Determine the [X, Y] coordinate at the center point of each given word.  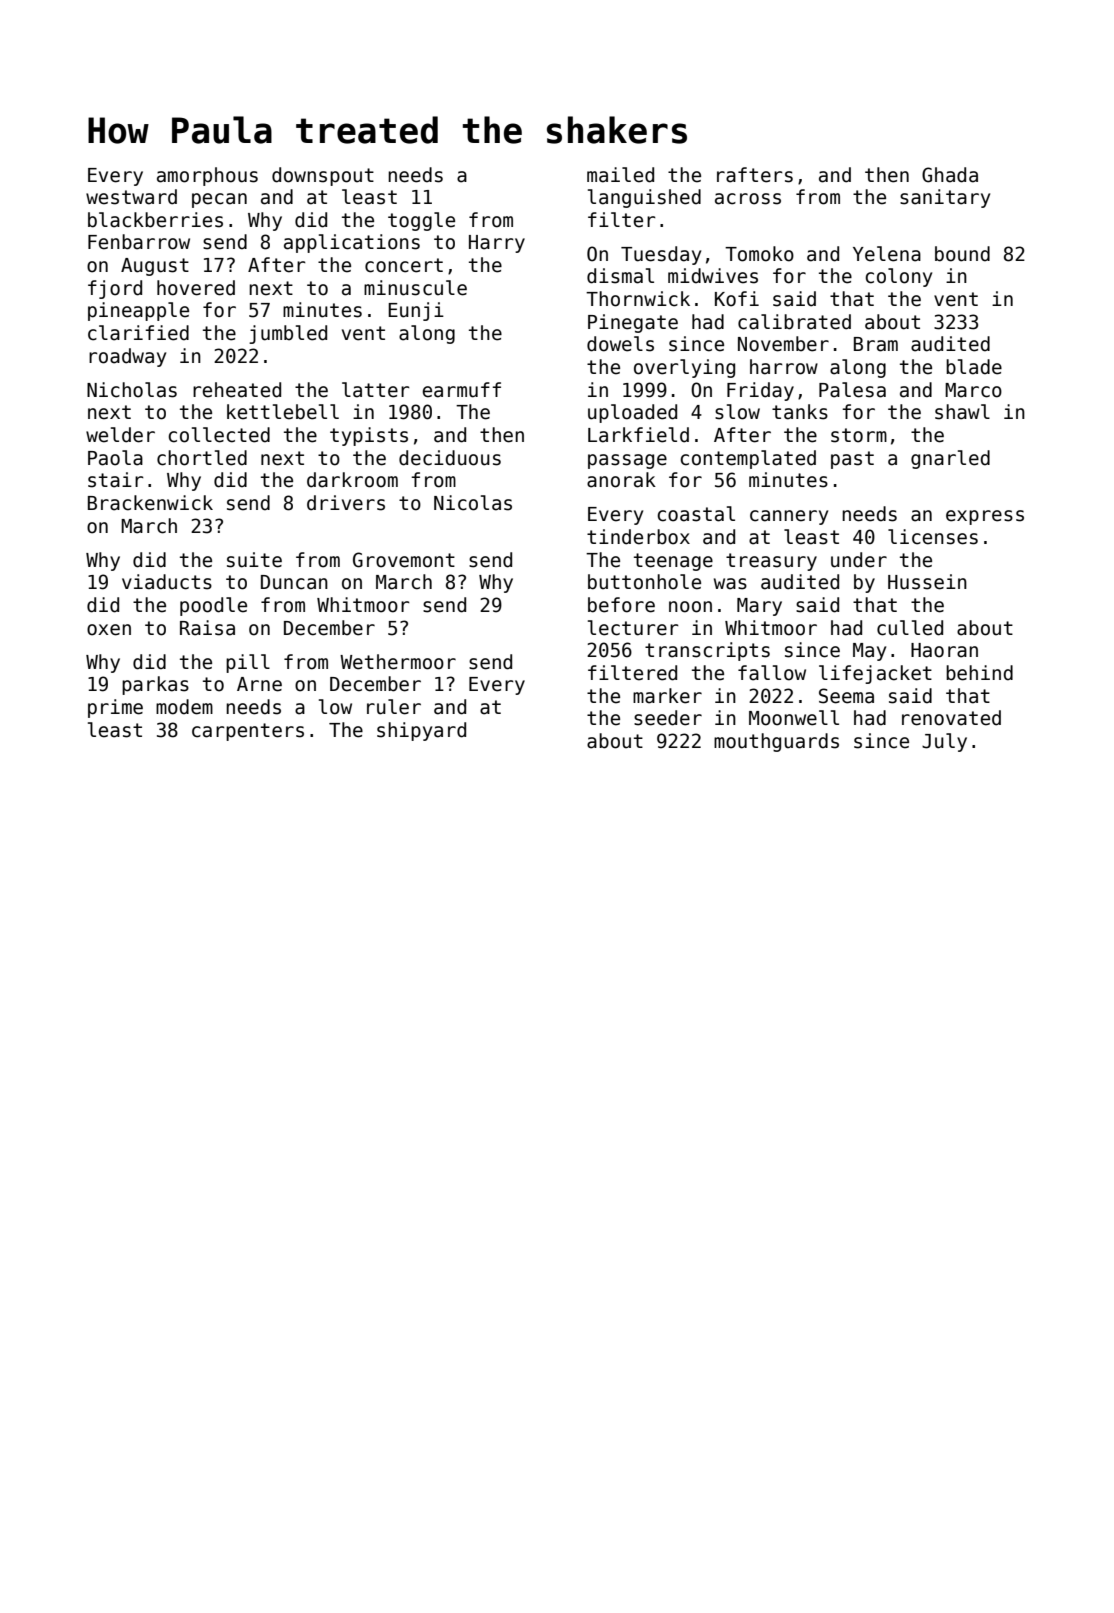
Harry [497, 244]
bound [962, 254]
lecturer [633, 628]
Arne [259, 684]
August [155, 267]
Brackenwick [150, 503]
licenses [933, 537]
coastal [696, 514]
